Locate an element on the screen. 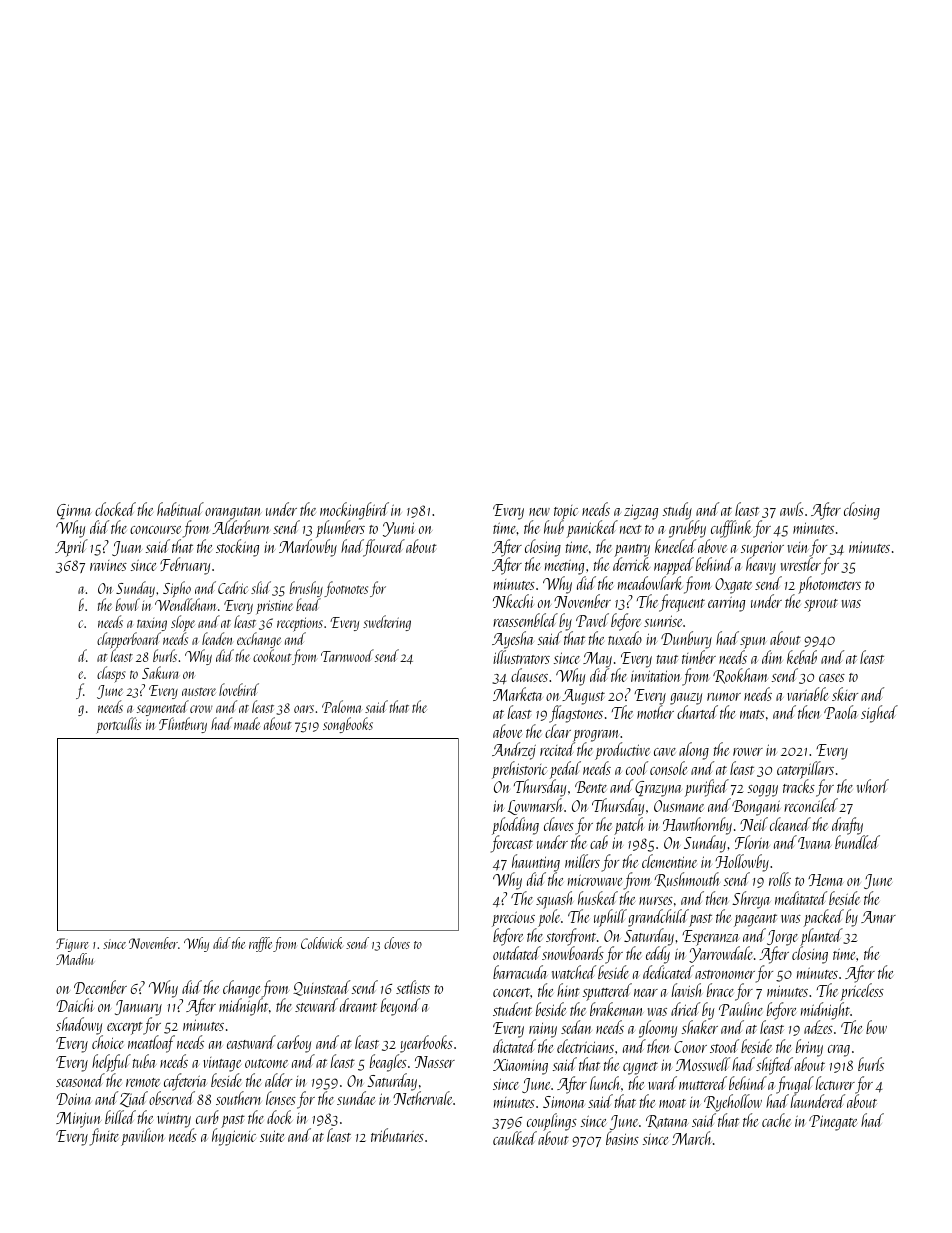 Image resolution: width=952 pixels, height=1233 pixels. mockingbird is located at coordinates (354, 511).
